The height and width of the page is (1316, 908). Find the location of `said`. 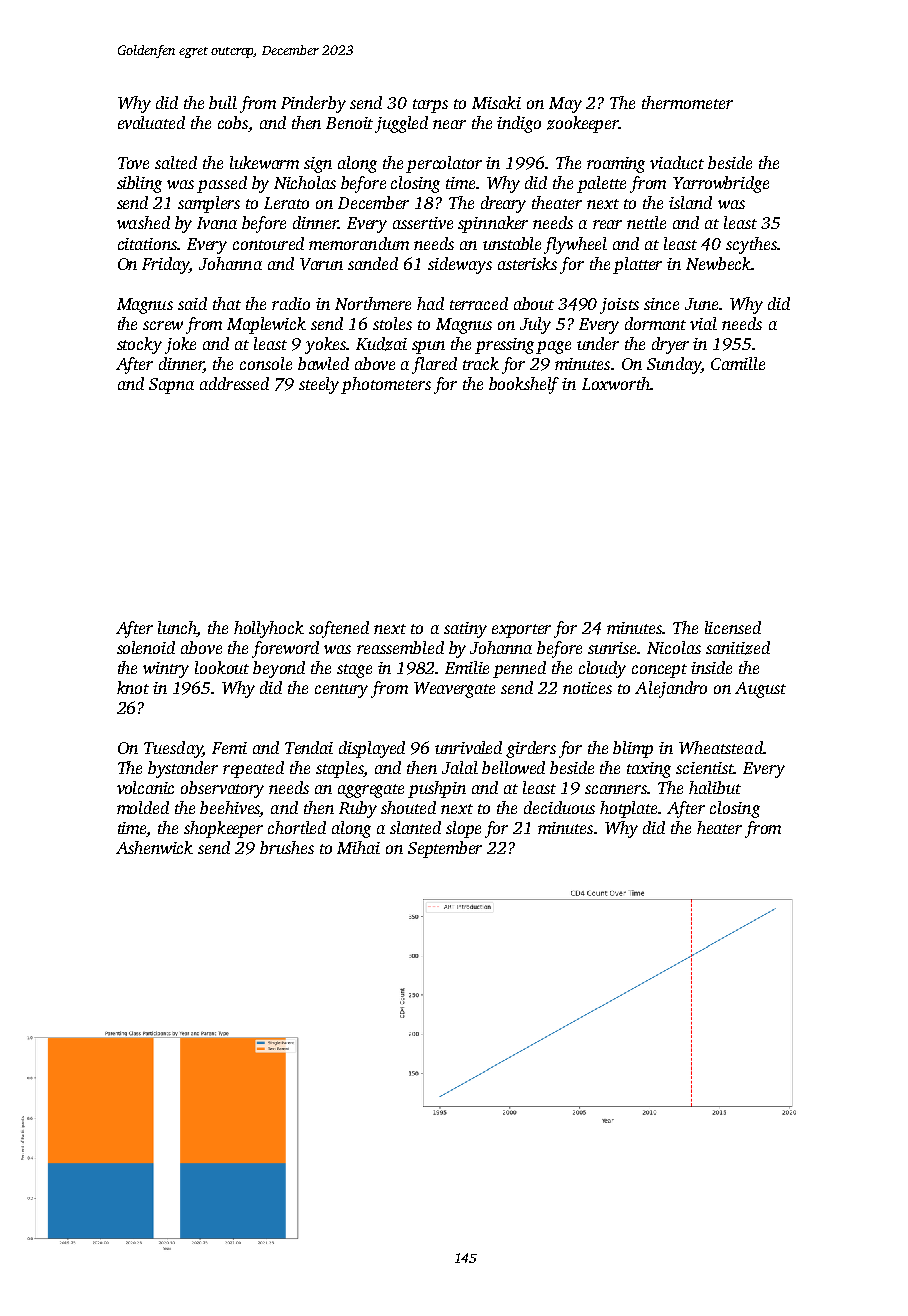

said is located at coordinates (192, 303).
